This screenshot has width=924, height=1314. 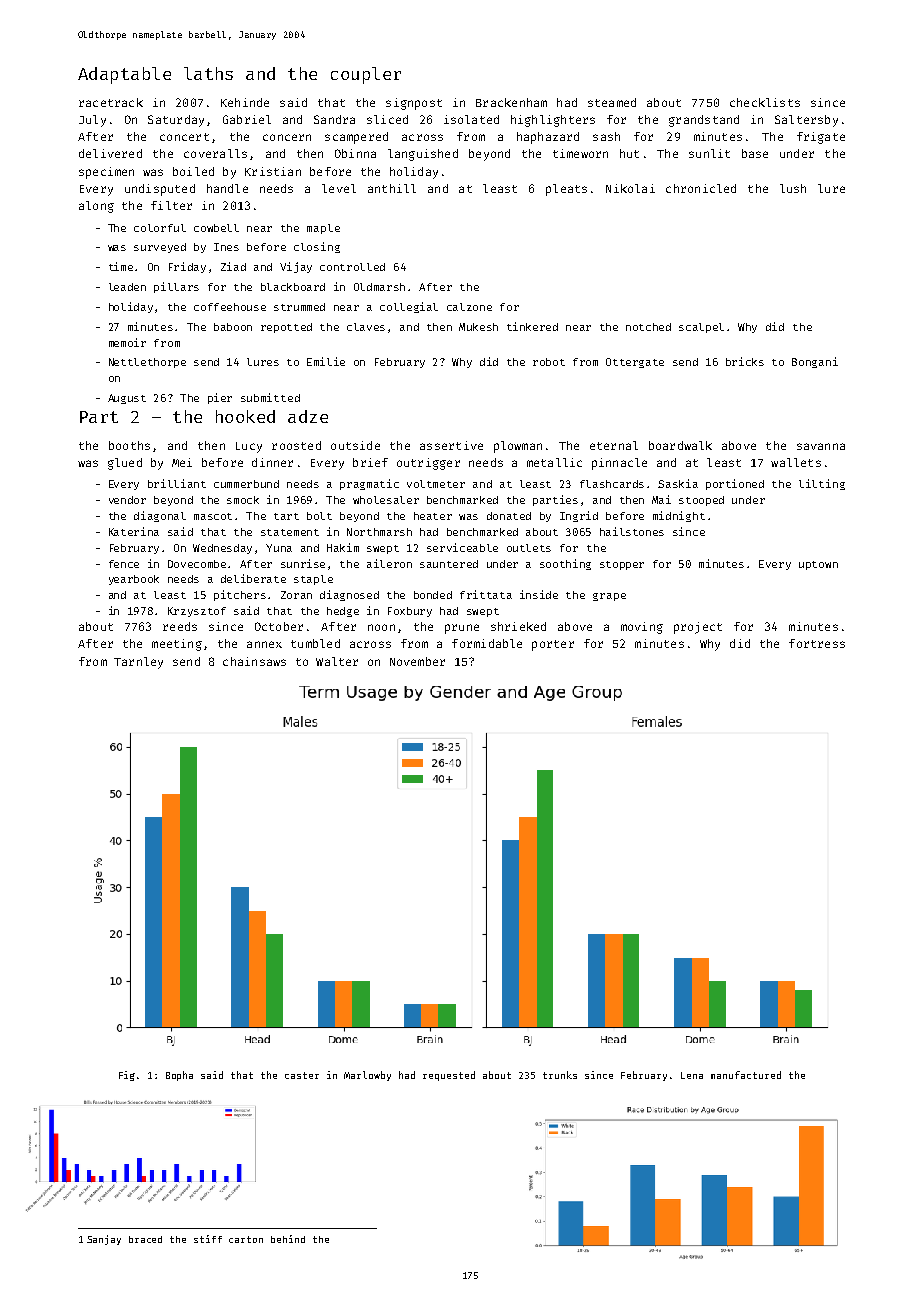 What do you see at coordinates (208, 1239) in the screenshot?
I see `stiff` at bounding box center [208, 1239].
